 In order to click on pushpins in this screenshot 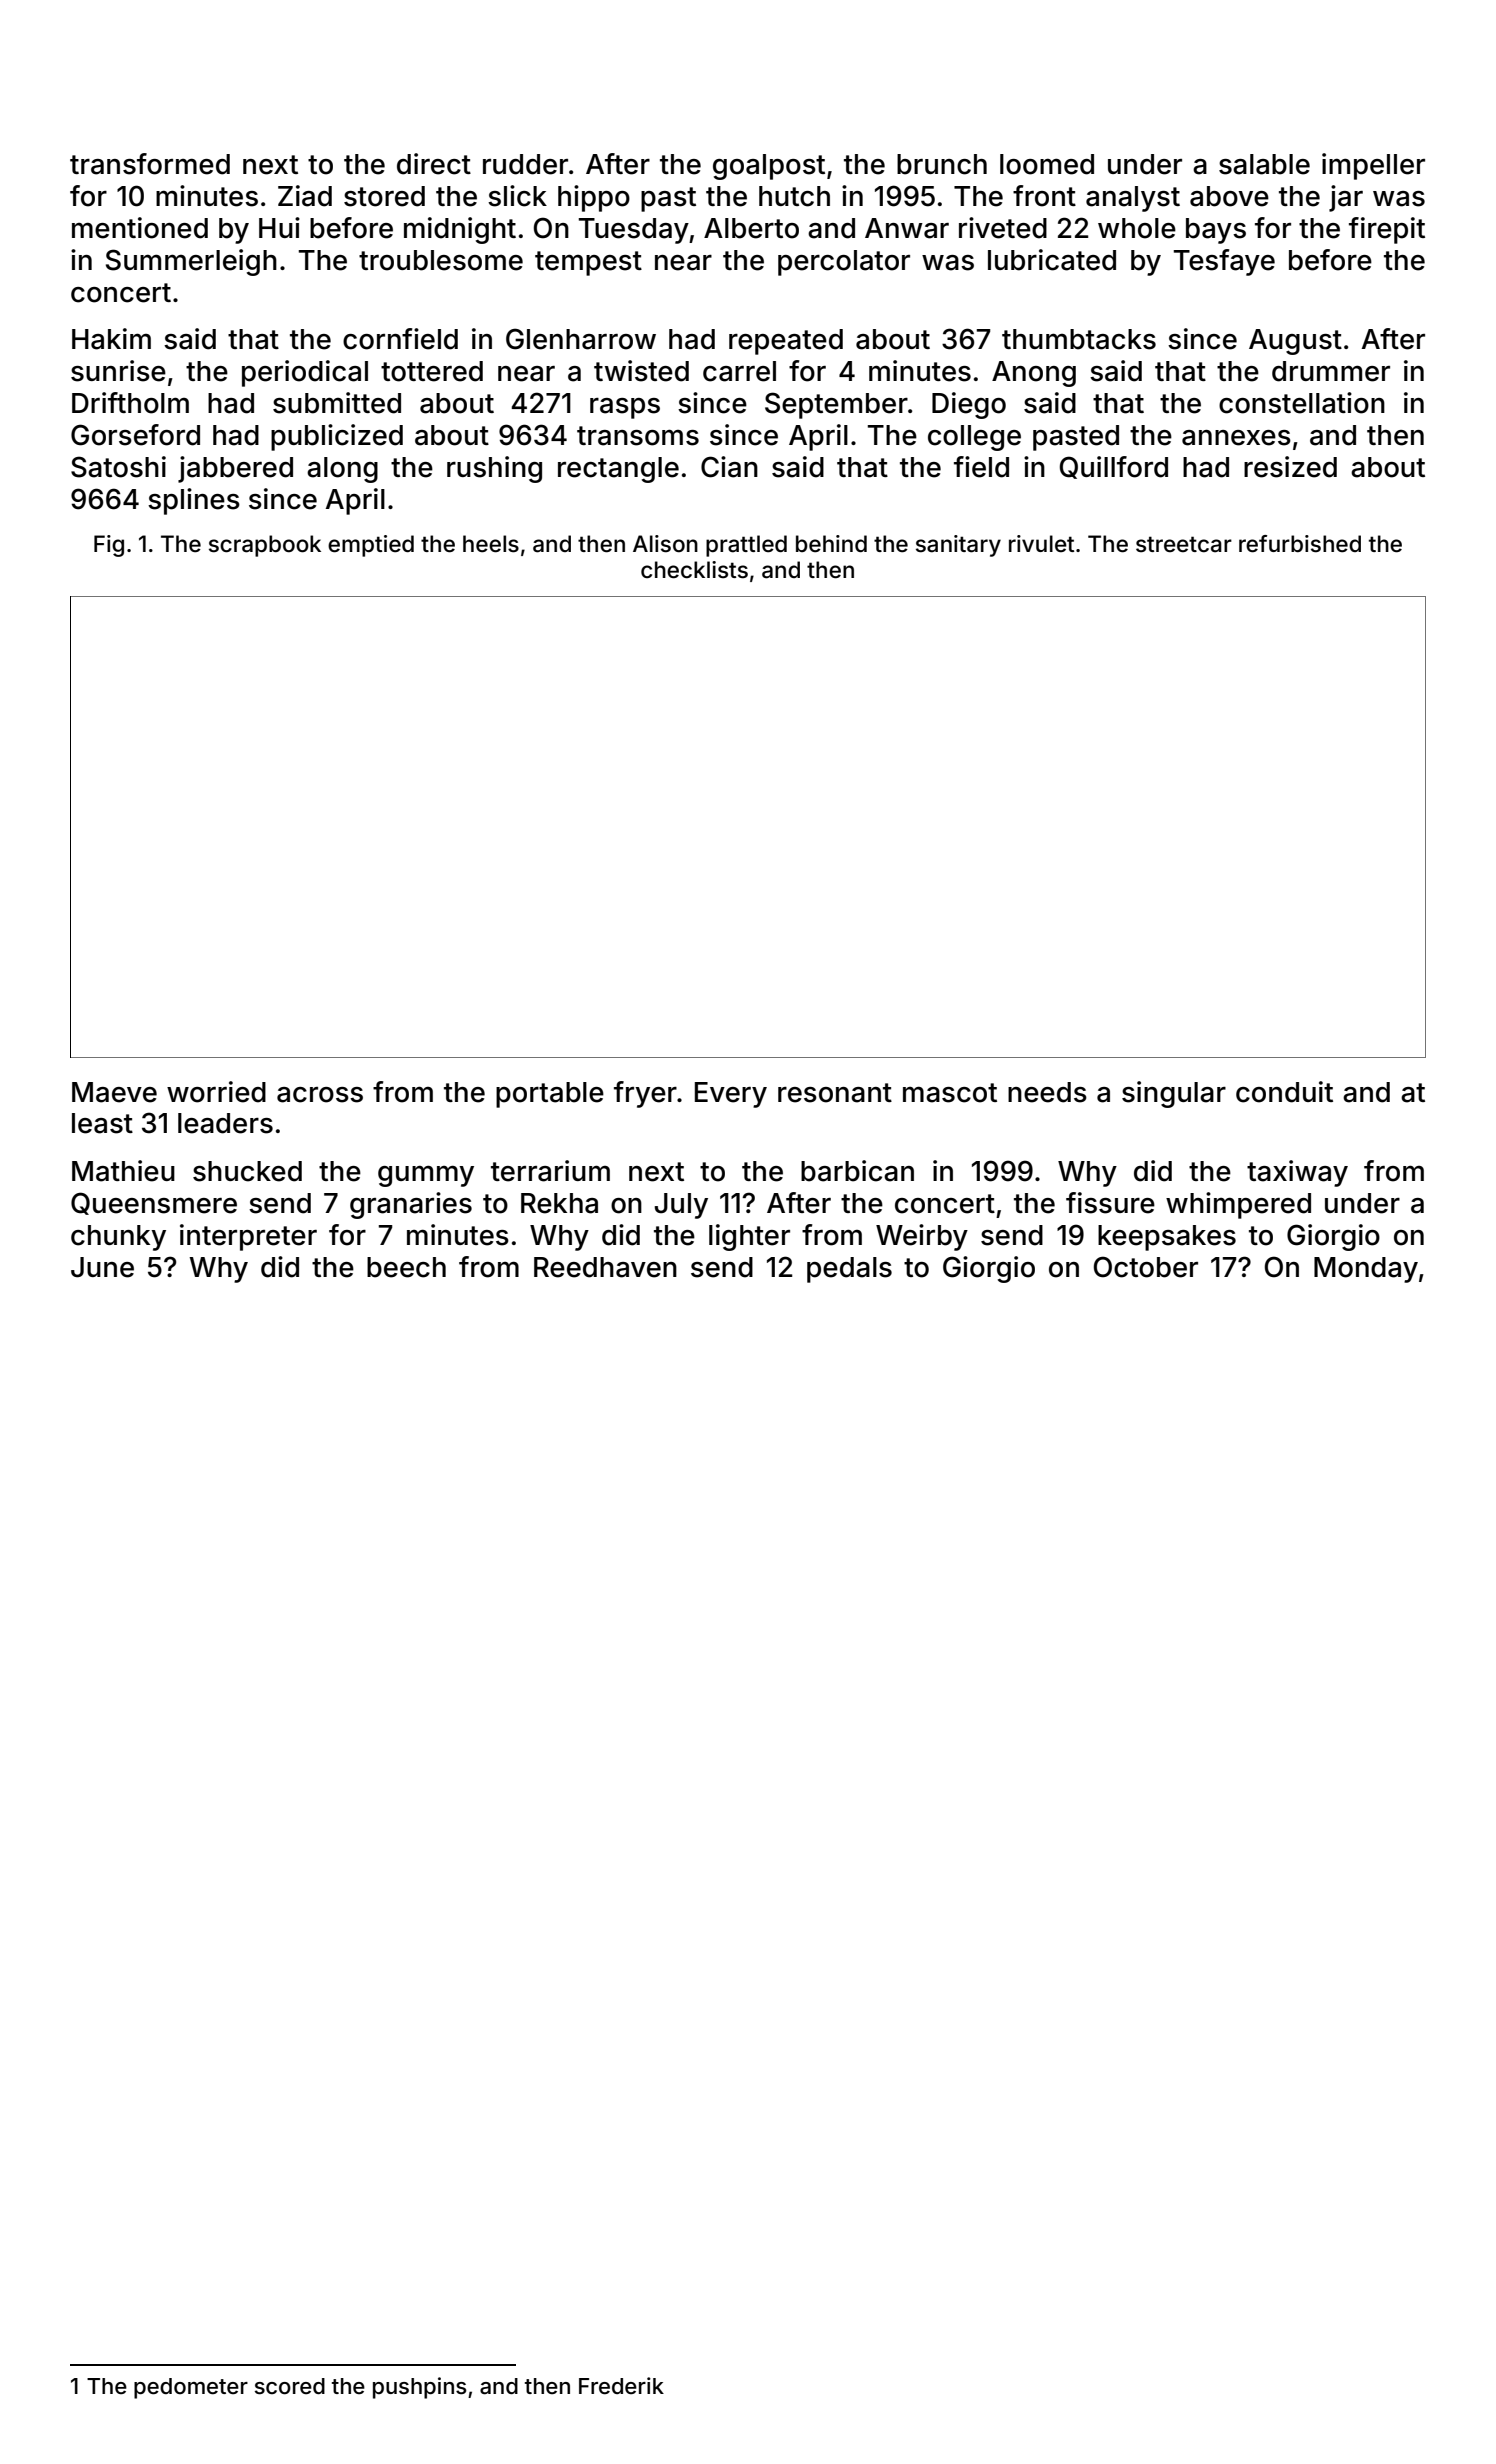, I will do `click(420, 2388)`.
